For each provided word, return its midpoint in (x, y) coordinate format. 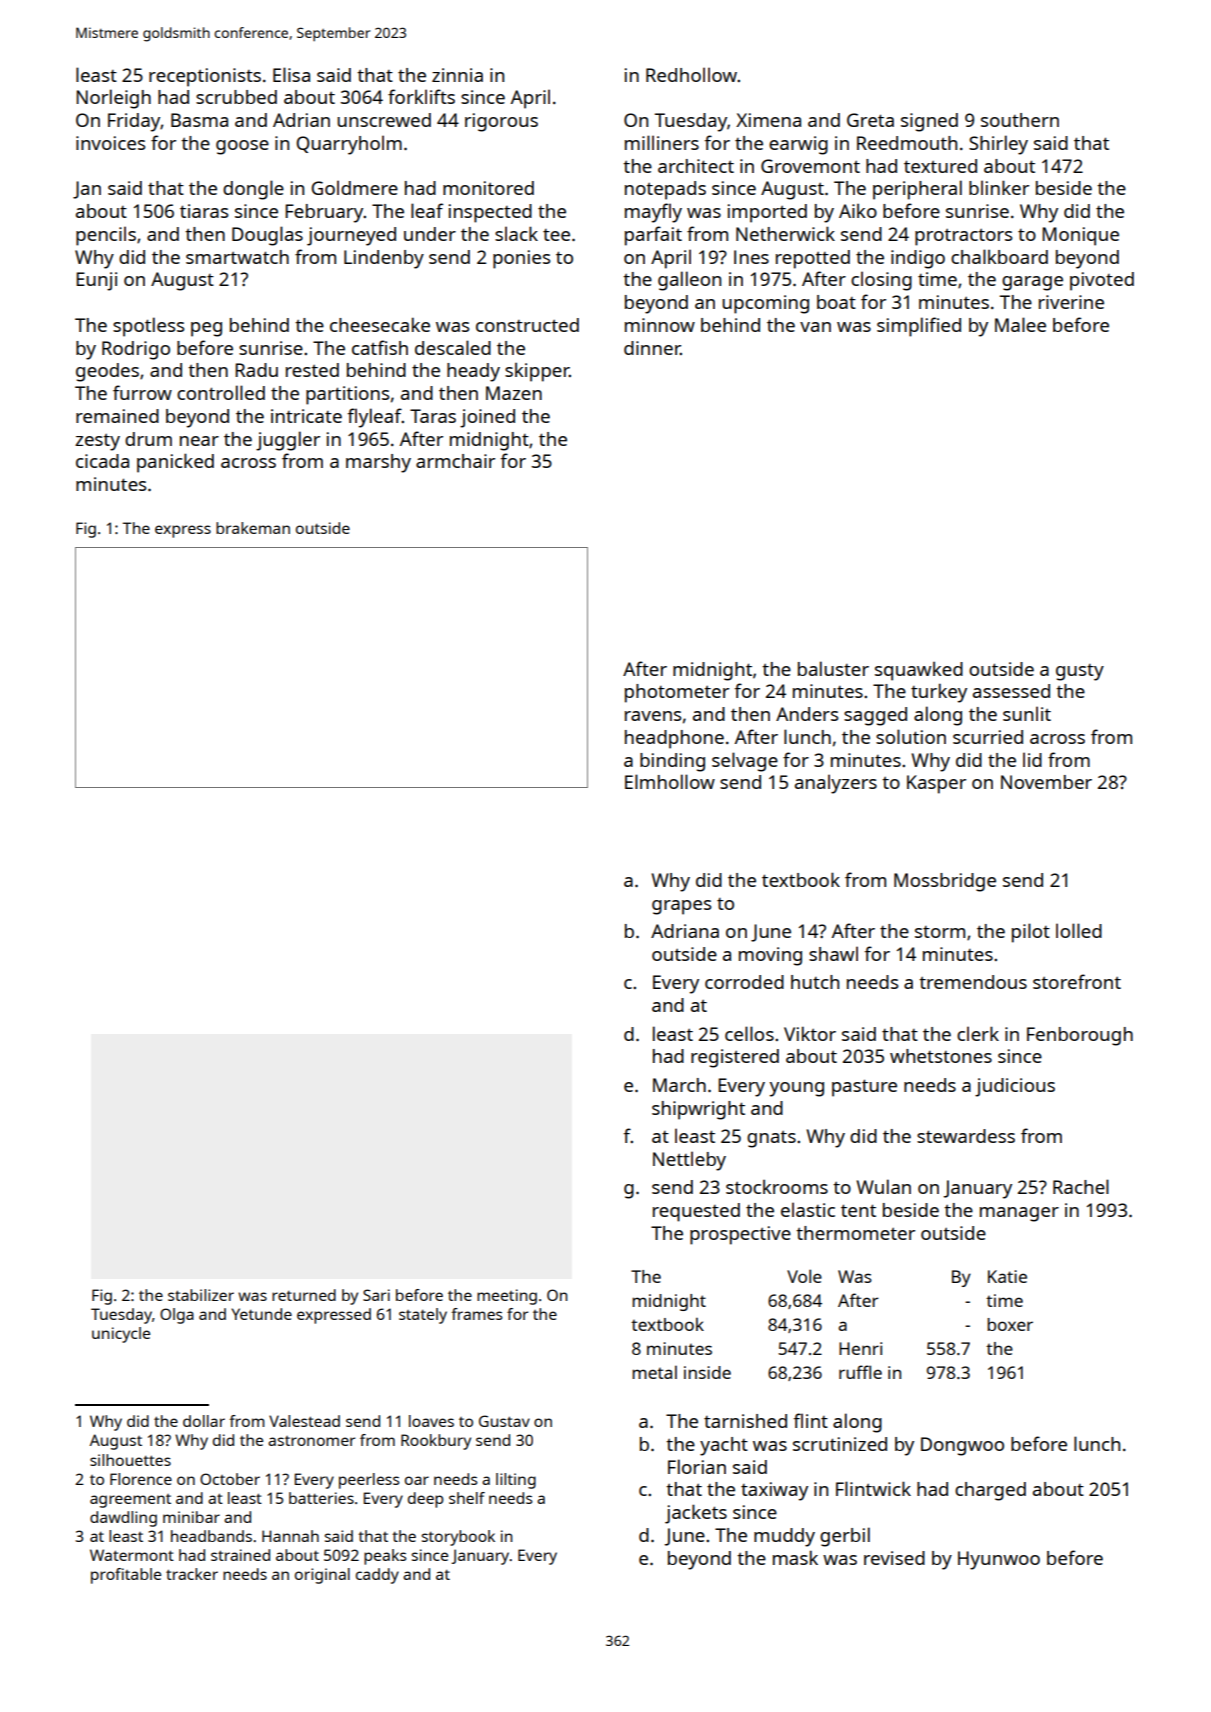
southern (1020, 120)
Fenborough (1080, 1036)
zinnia (457, 75)
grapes (681, 907)
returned (304, 1295)
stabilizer (201, 1295)
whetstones (941, 1056)
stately (423, 1316)
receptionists (205, 77)
